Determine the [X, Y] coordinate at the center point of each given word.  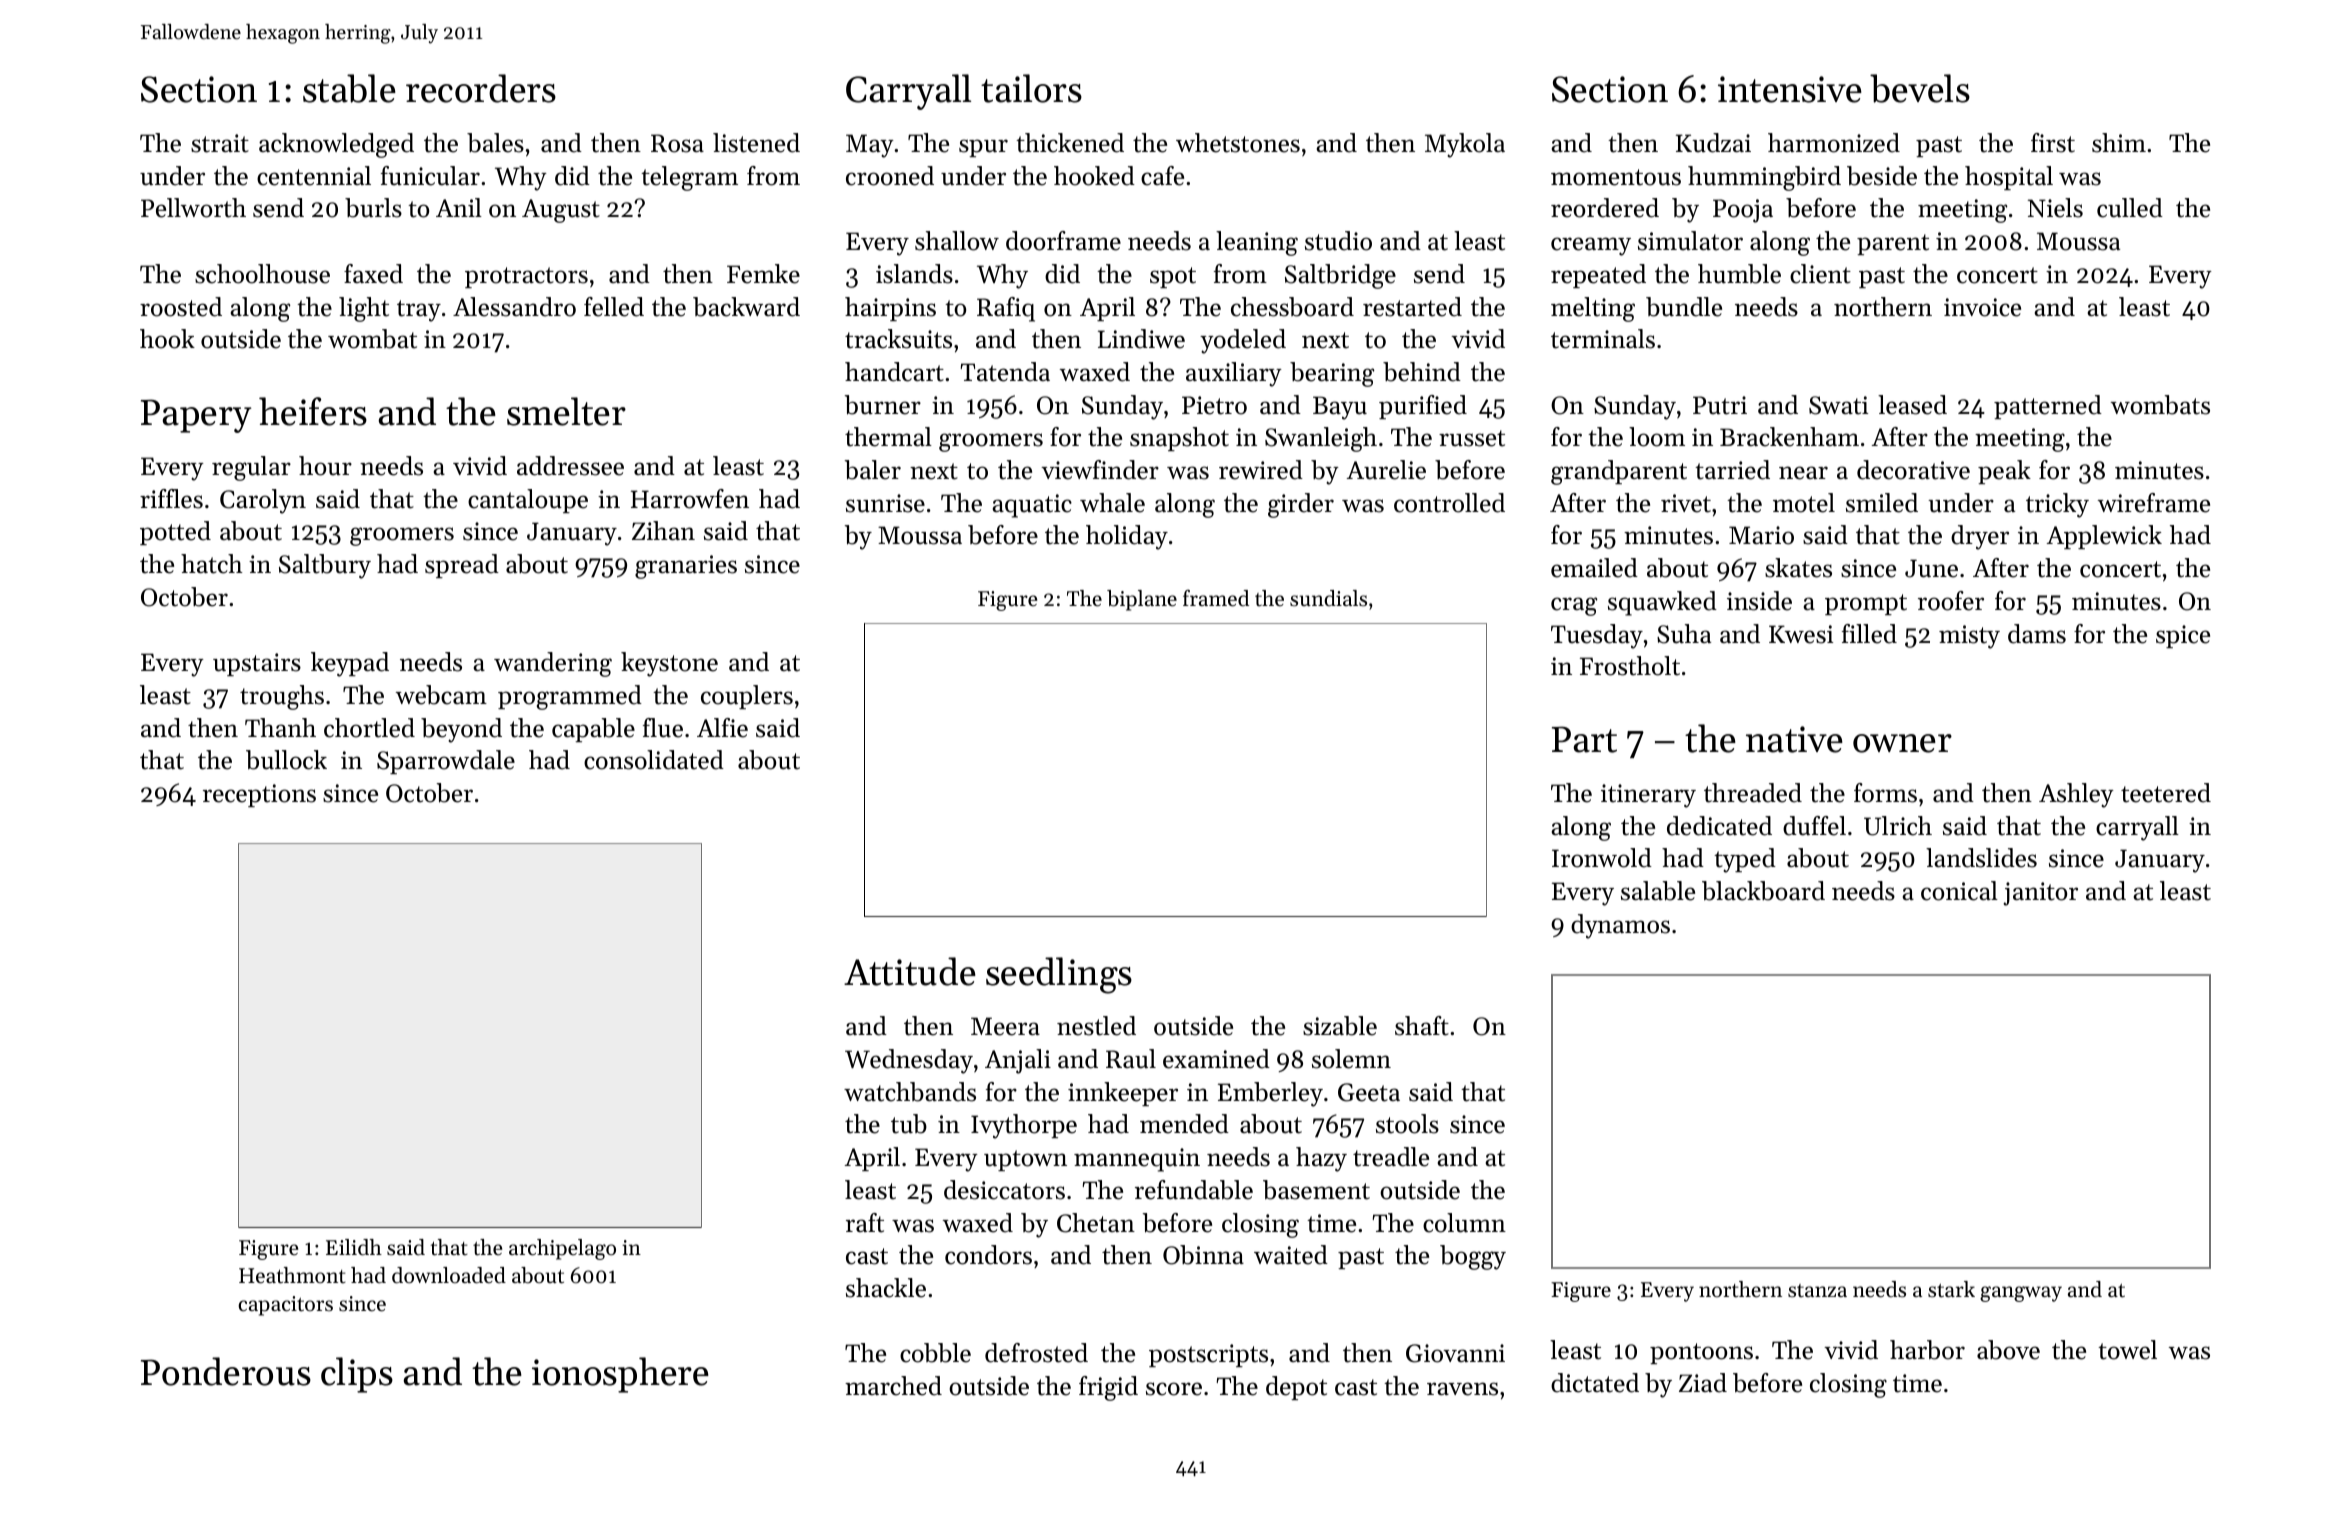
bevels [1920, 88]
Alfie [722, 728]
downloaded [449, 1275]
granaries [686, 567]
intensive [1790, 89]
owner [1902, 743]
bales [495, 143]
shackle [886, 1288]
